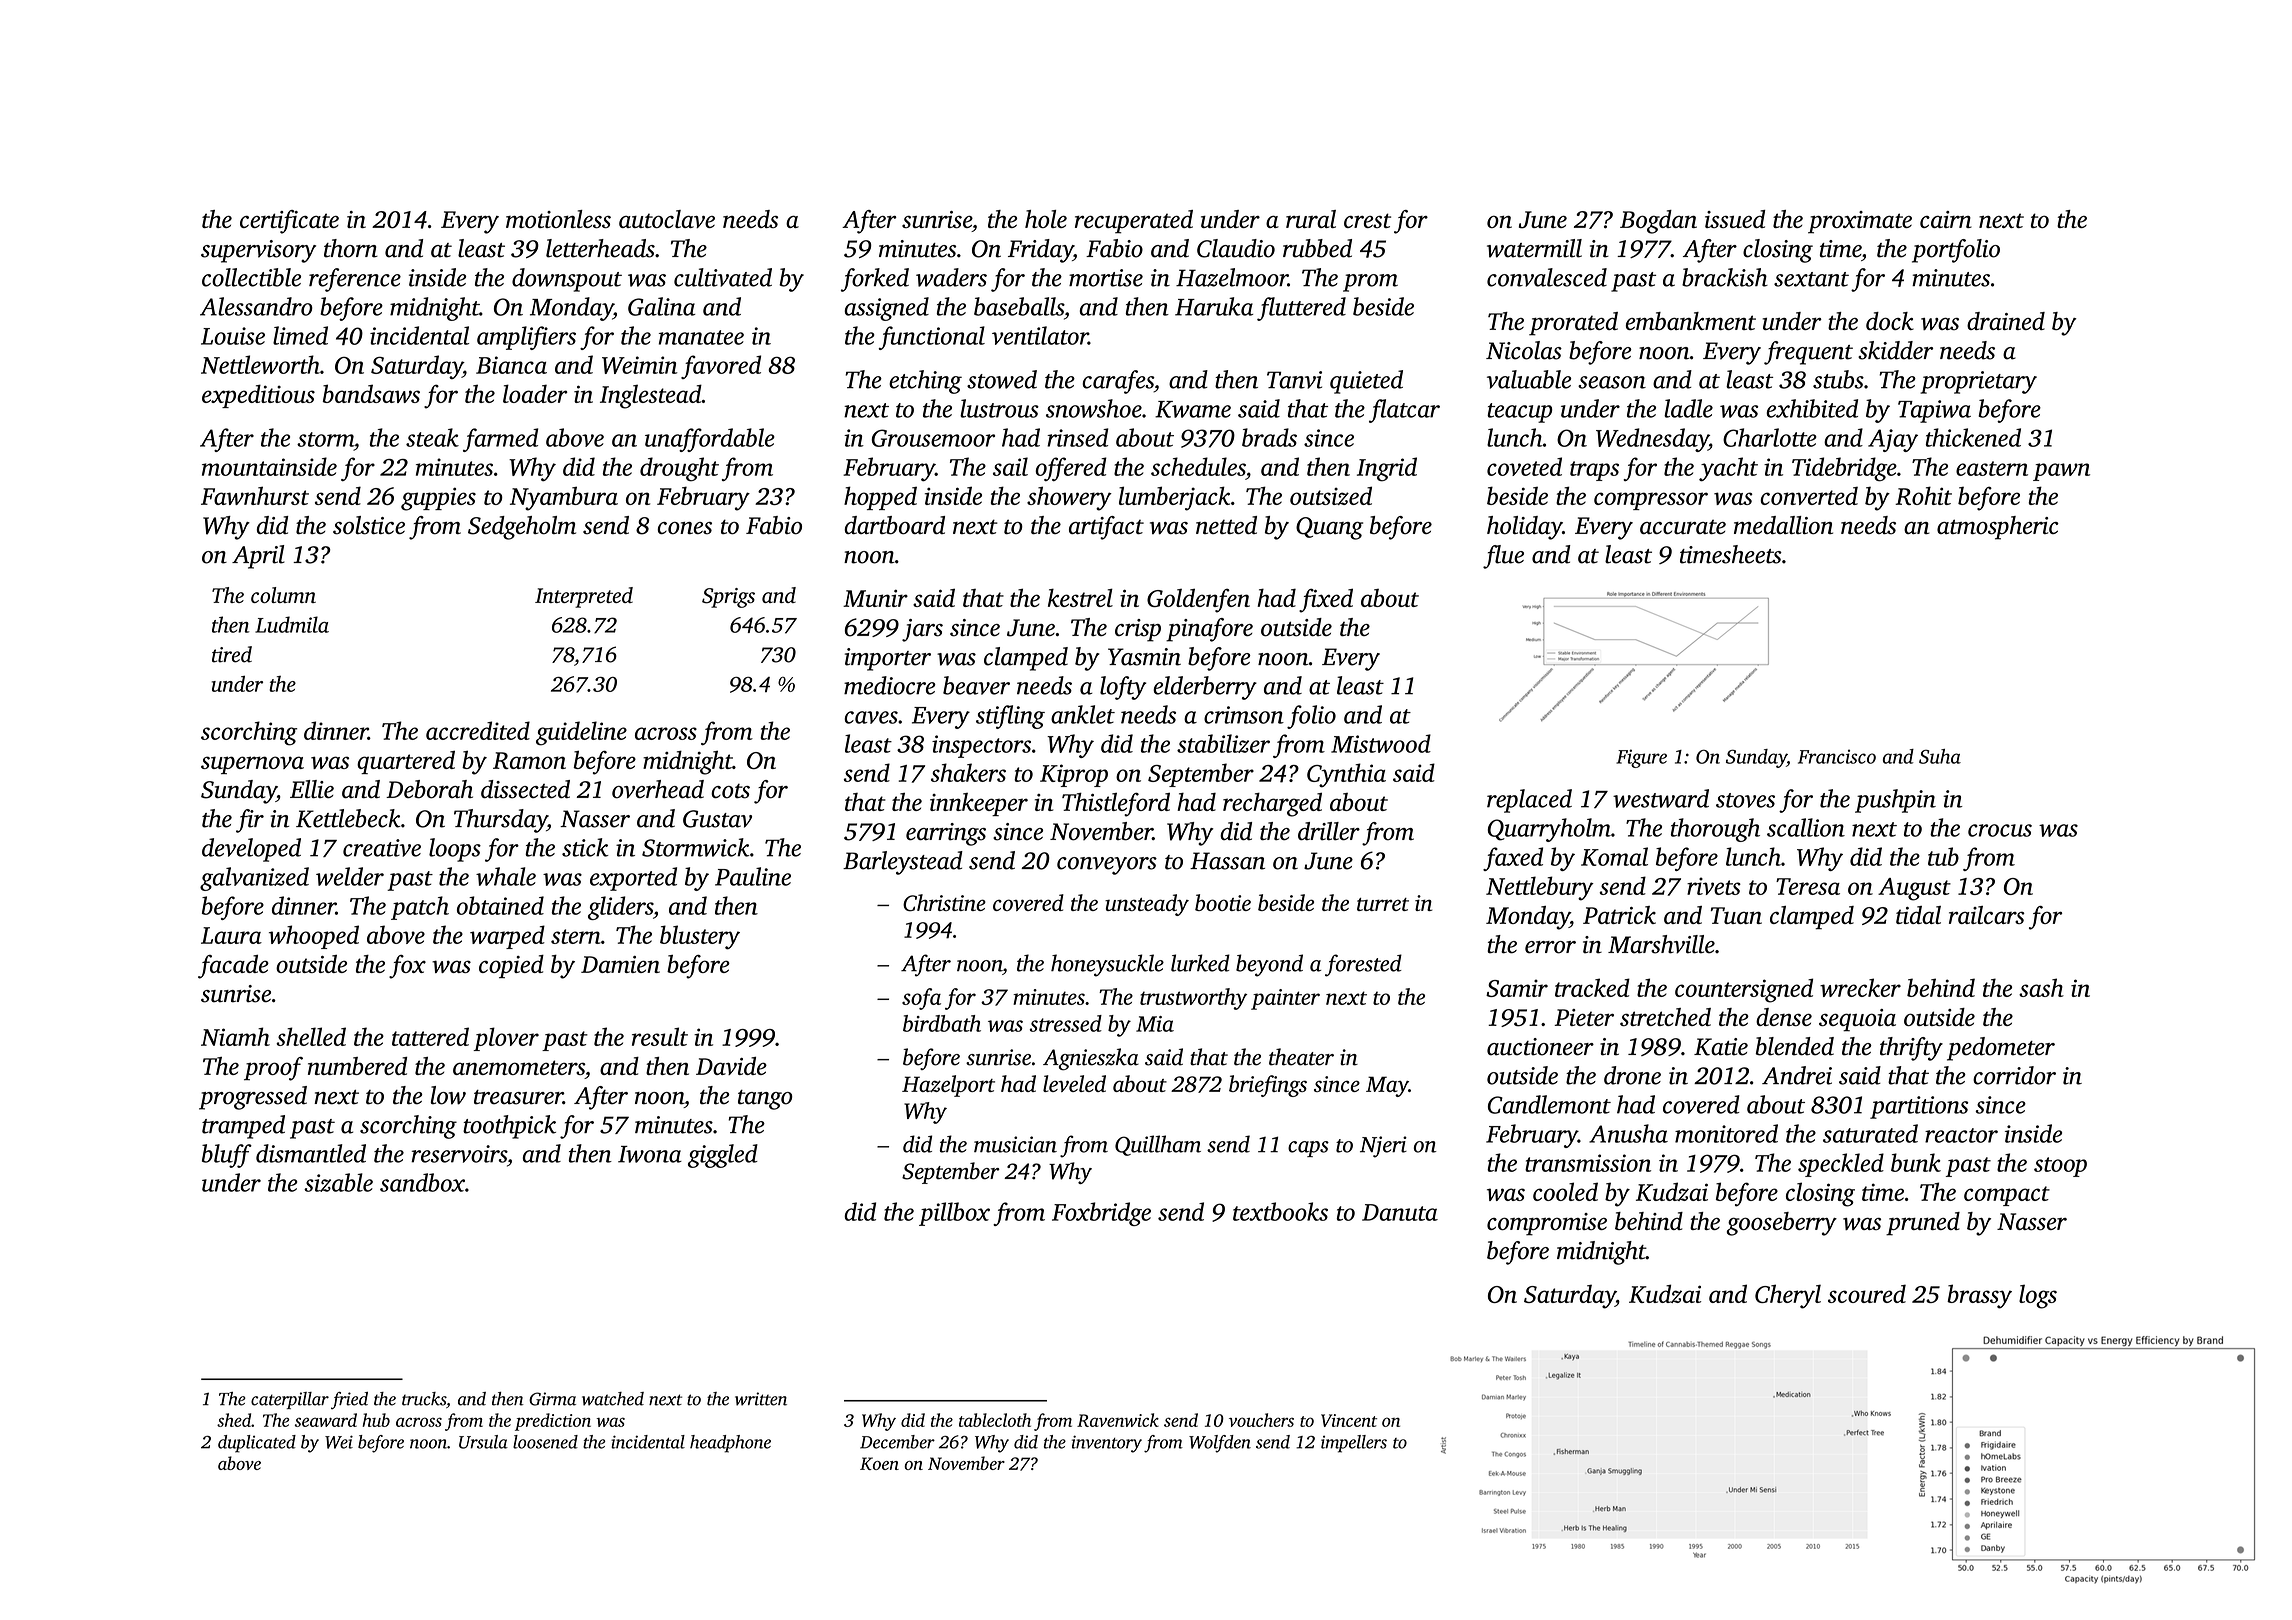  Describe the element at coordinates (289, 222) in the page. I see `certificate` at that location.
